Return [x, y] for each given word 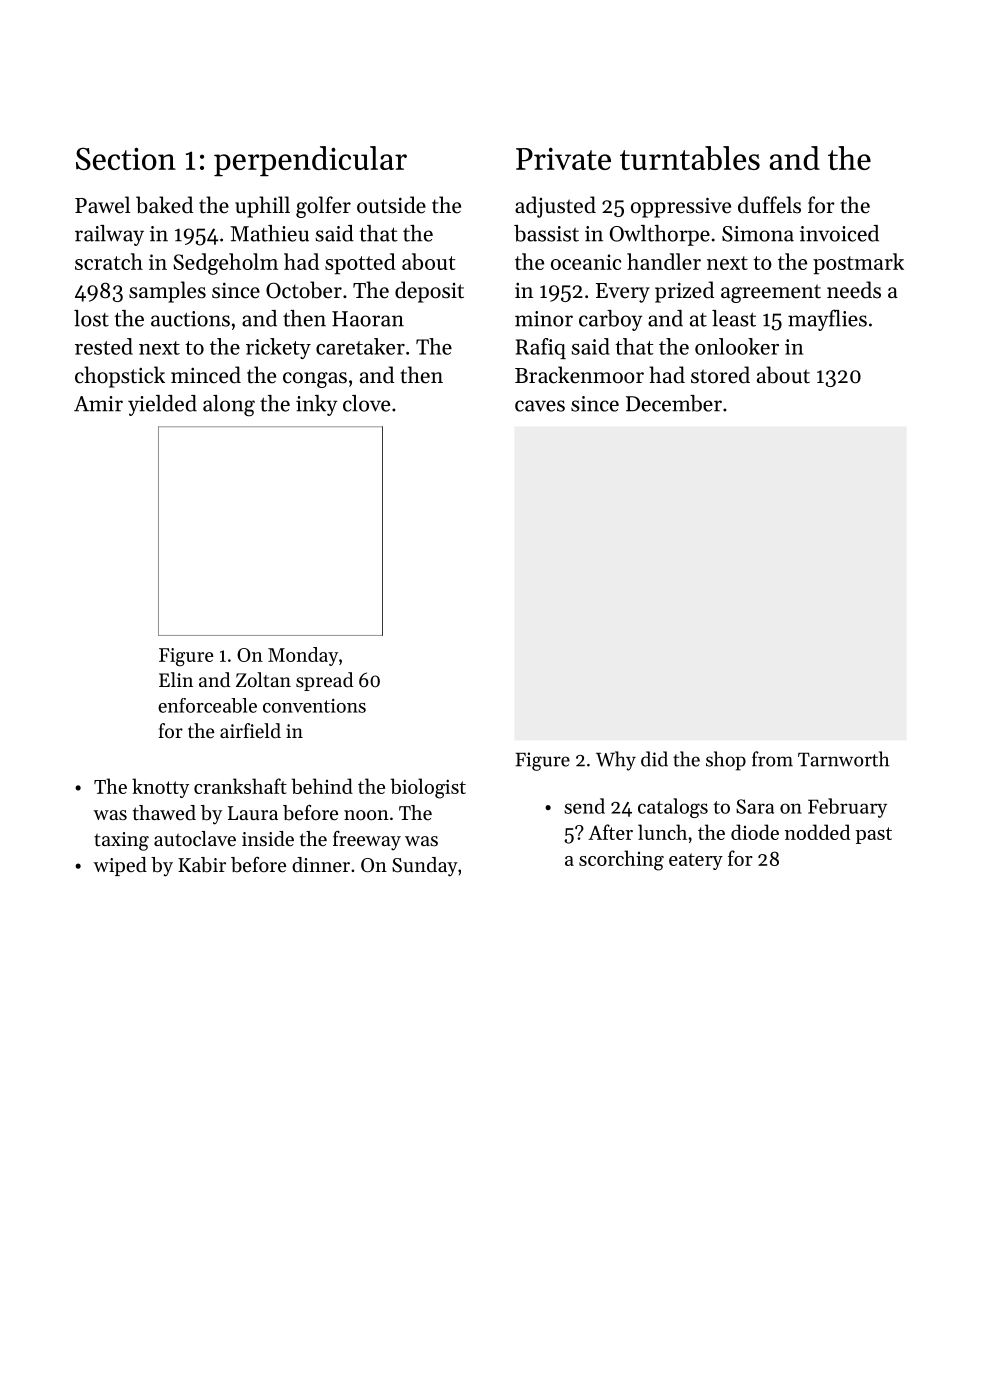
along [229, 406]
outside [391, 205]
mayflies [827, 320]
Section [126, 158]
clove [366, 403]
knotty [160, 788]
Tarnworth [843, 759]
